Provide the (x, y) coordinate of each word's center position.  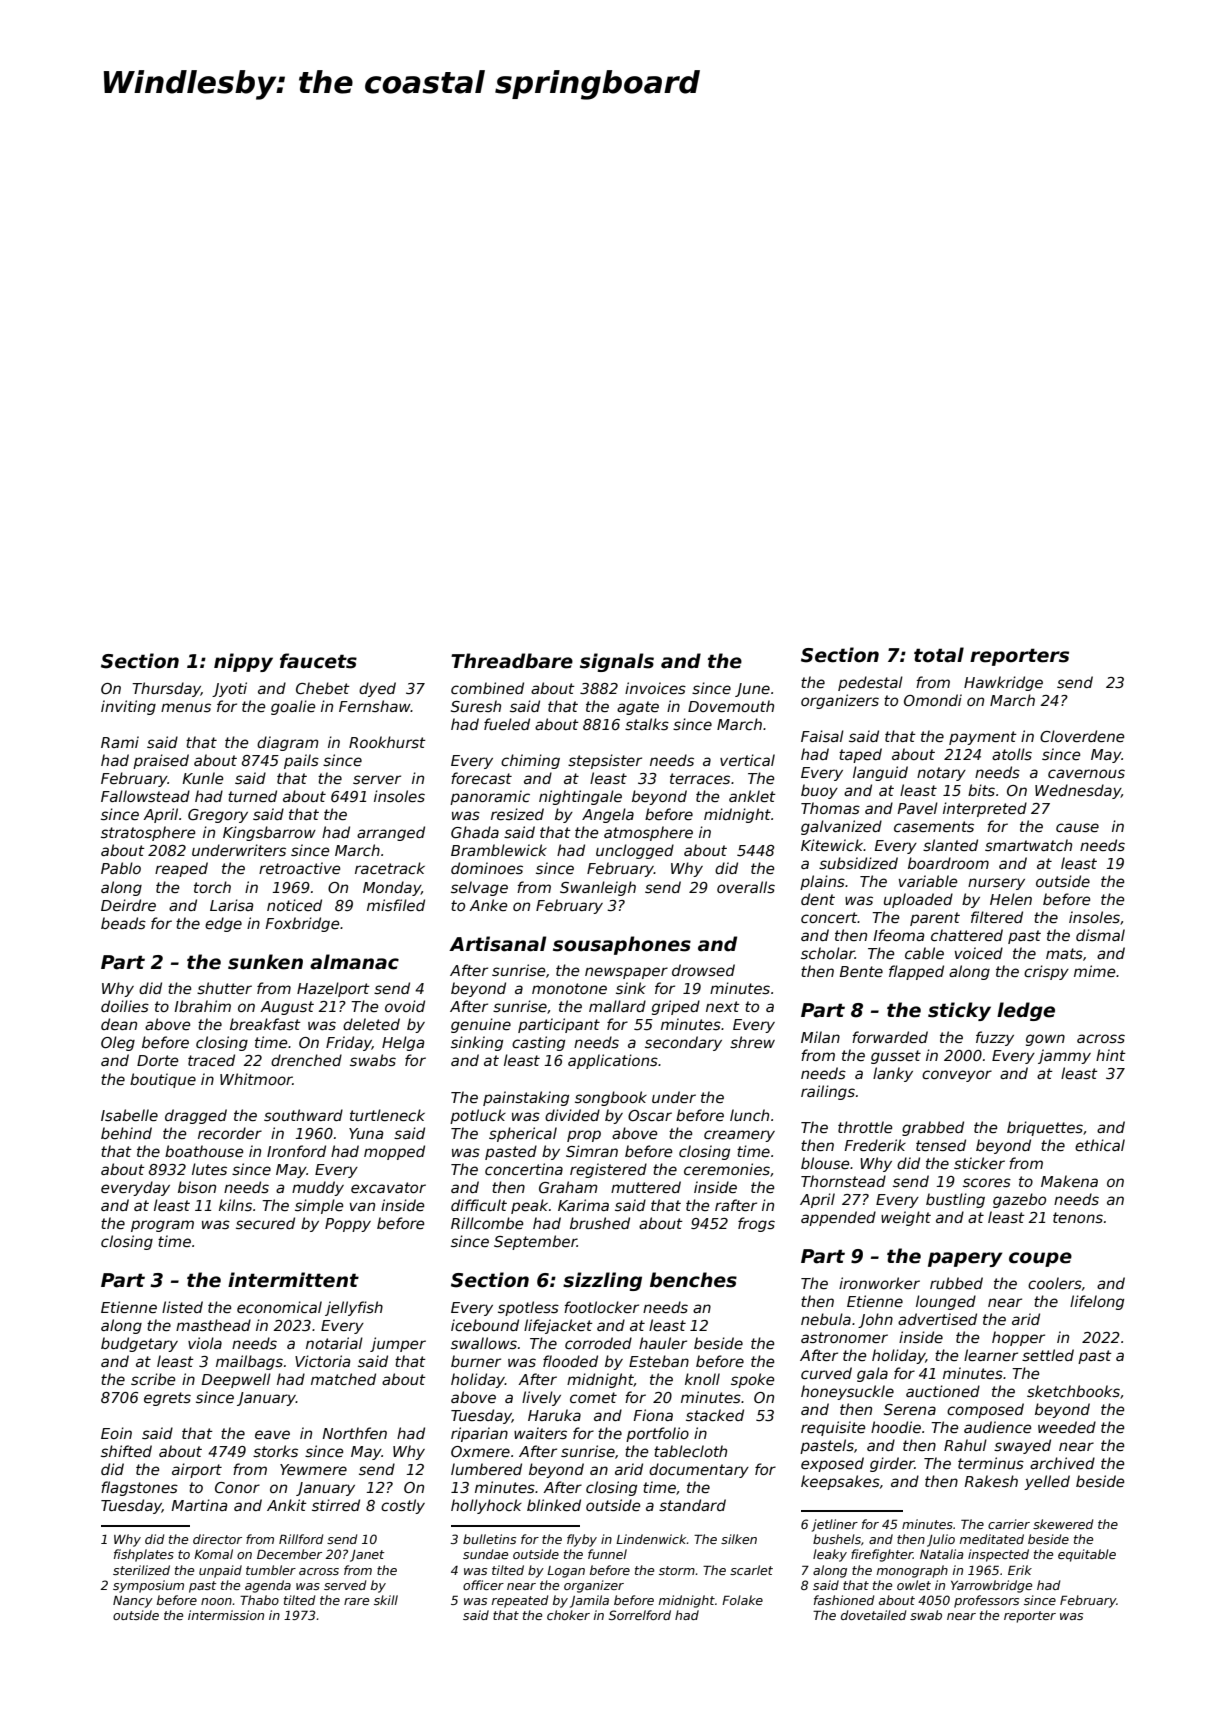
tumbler (271, 1570)
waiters (540, 1433)
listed (182, 1307)
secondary (683, 1043)
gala (872, 1374)
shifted (126, 1451)
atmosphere (648, 833)
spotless (528, 1308)
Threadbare (512, 661)
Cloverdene (1082, 736)
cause (1077, 827)
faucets (318, 661)
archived (1062, 1463)
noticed (294, 905)
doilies (125, 1006)
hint (1111, 1055)
